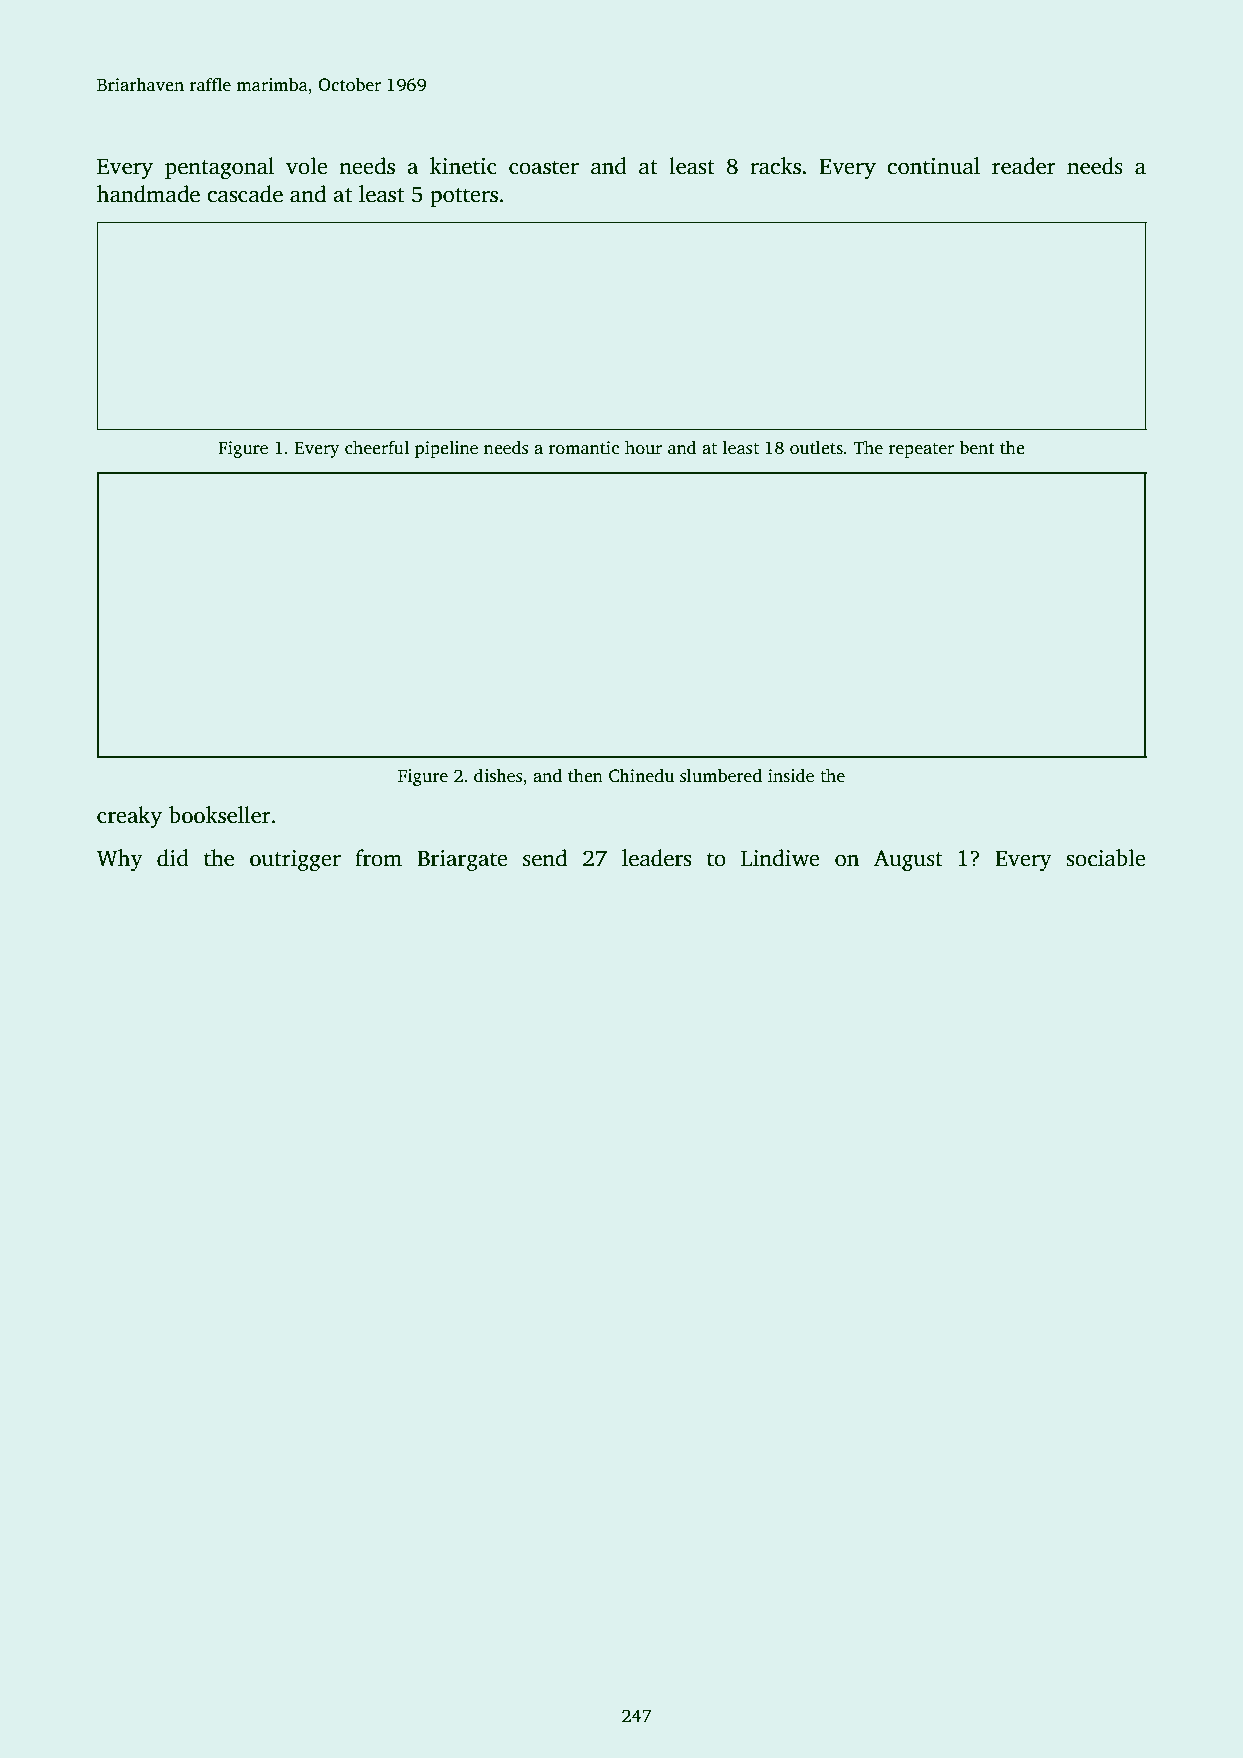 The image size is (1243, 1758). What do you see at coordinates (791, 775) in the image?
I see `inside` at bounding box center [791, 775].
